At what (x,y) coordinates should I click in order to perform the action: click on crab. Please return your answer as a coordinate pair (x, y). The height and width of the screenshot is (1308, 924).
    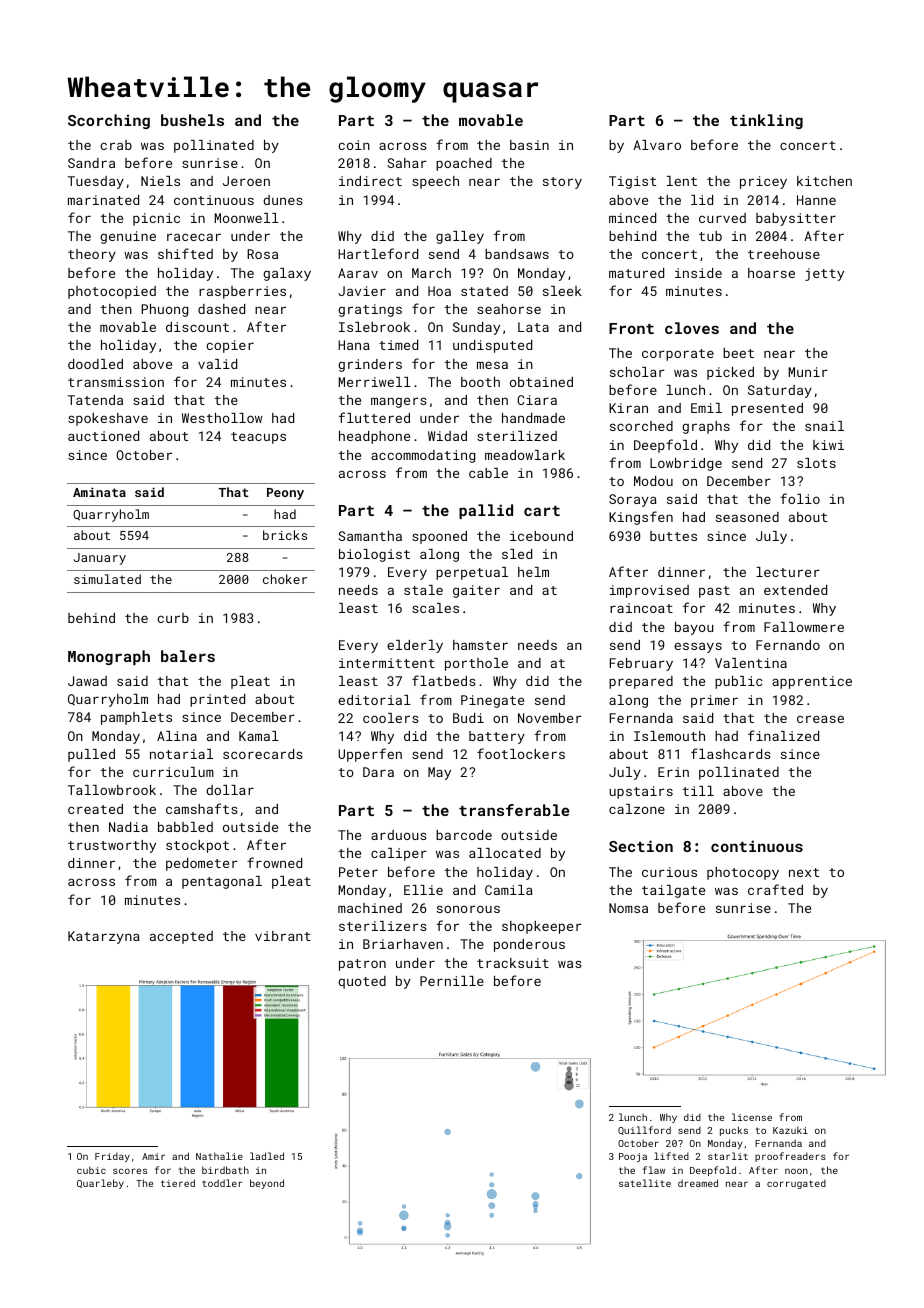
    Looking at the image, I should click on (116, 145).
